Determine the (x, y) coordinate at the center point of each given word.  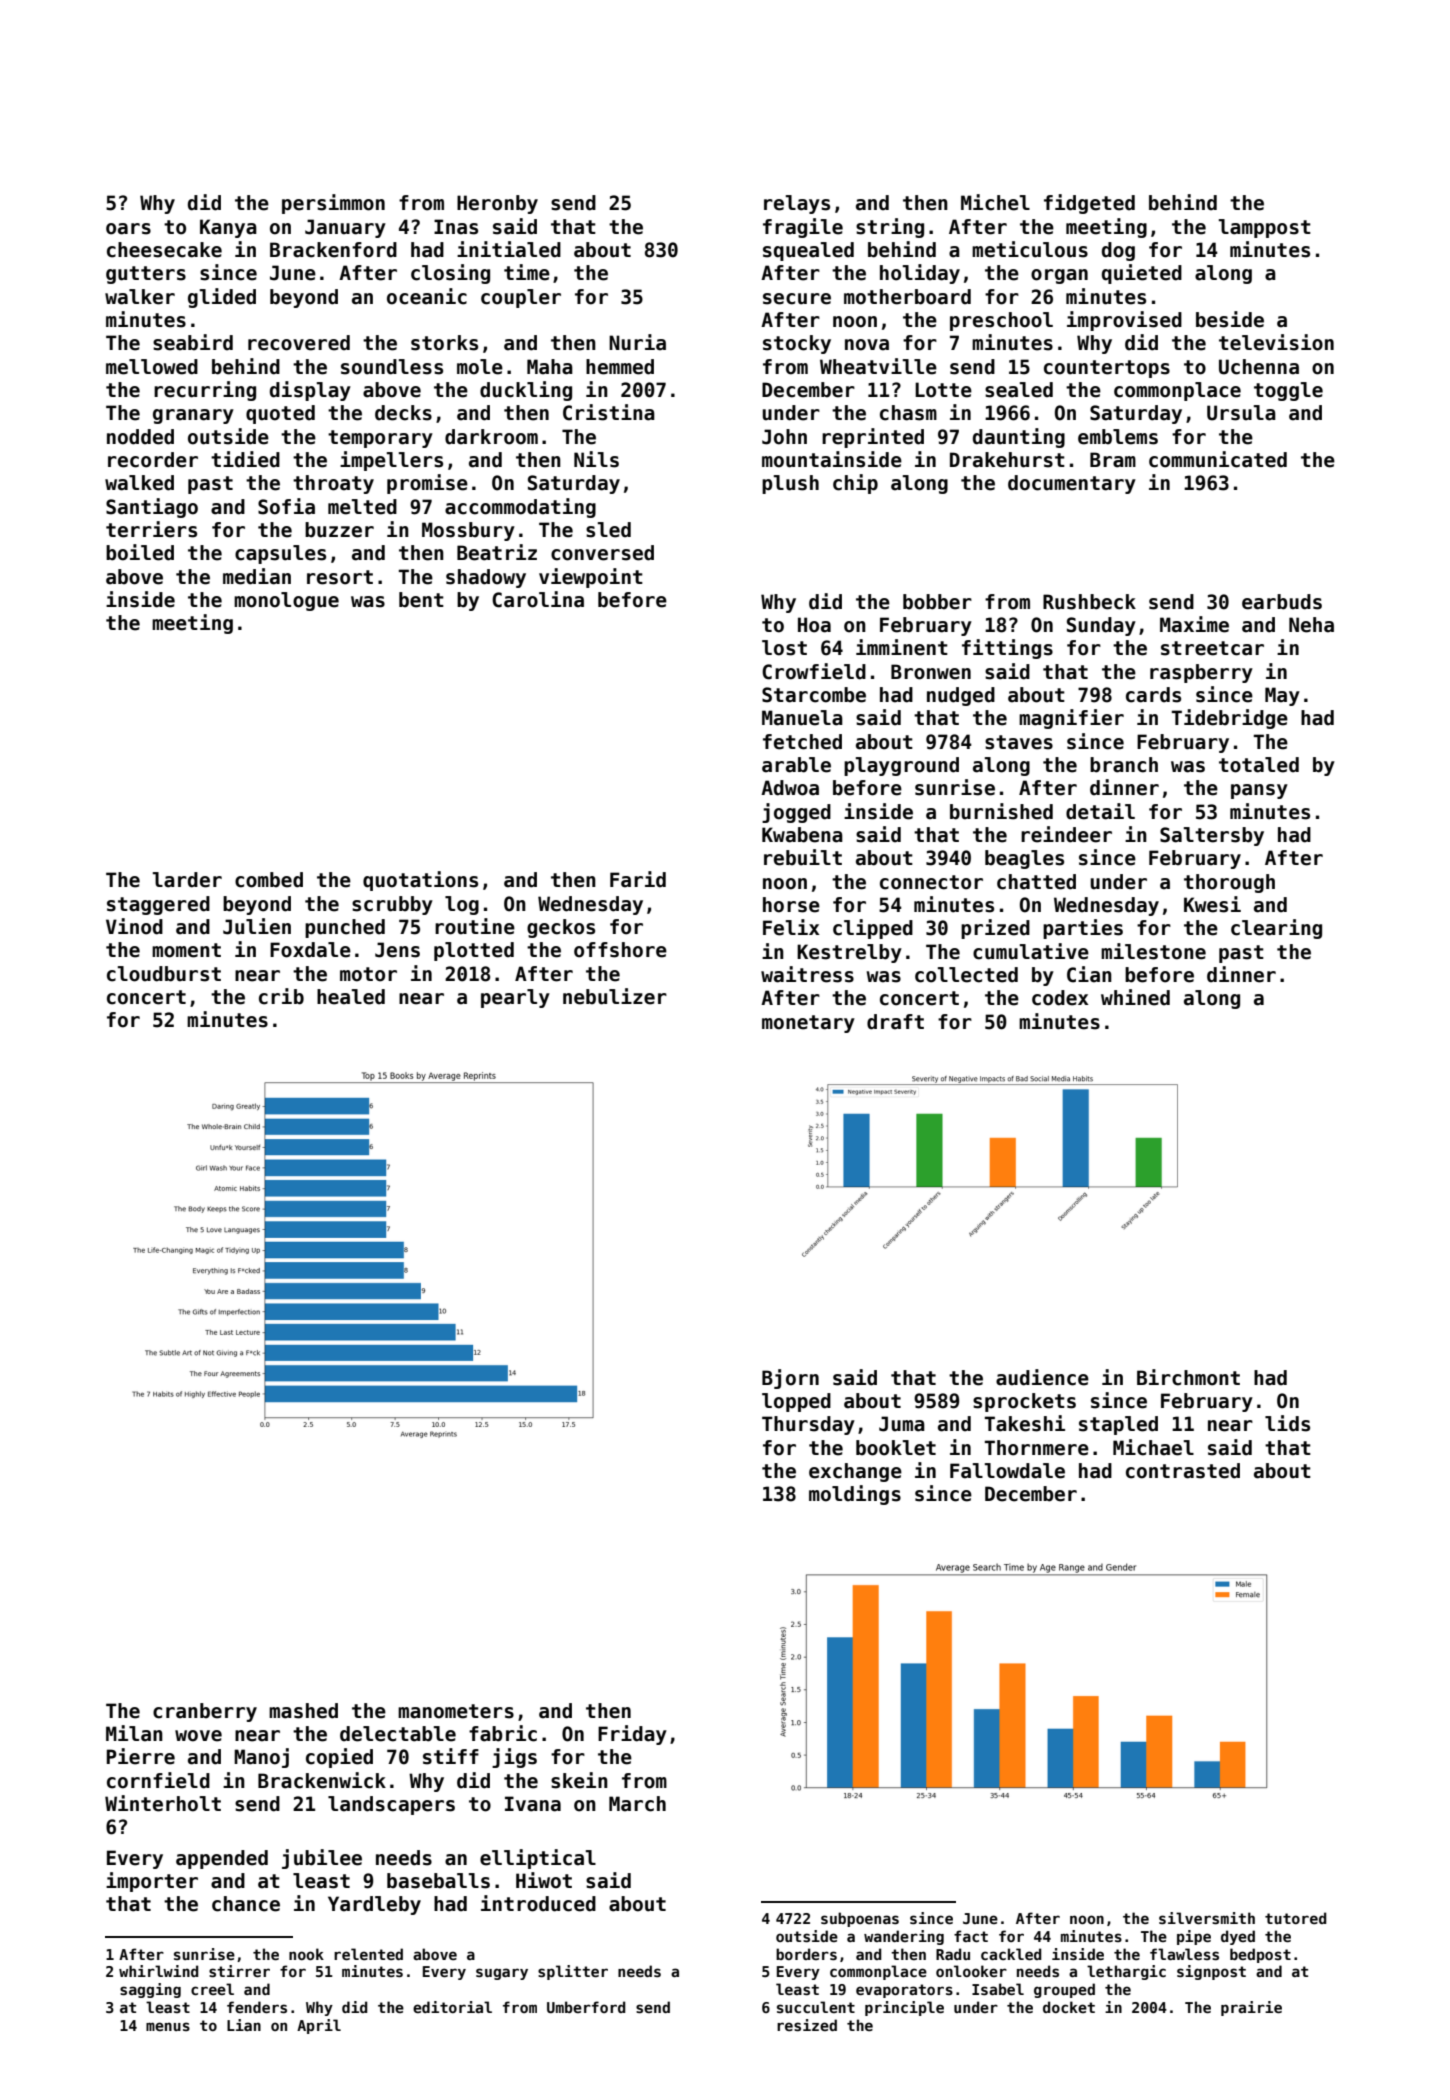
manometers (456, 1711)
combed (269, 880)
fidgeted (1089, 204)
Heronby (497, 204)
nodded (140, 437)
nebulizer (615, 996)
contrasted (1183, 1471)
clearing (1276, 929)
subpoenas (860, 1919)
